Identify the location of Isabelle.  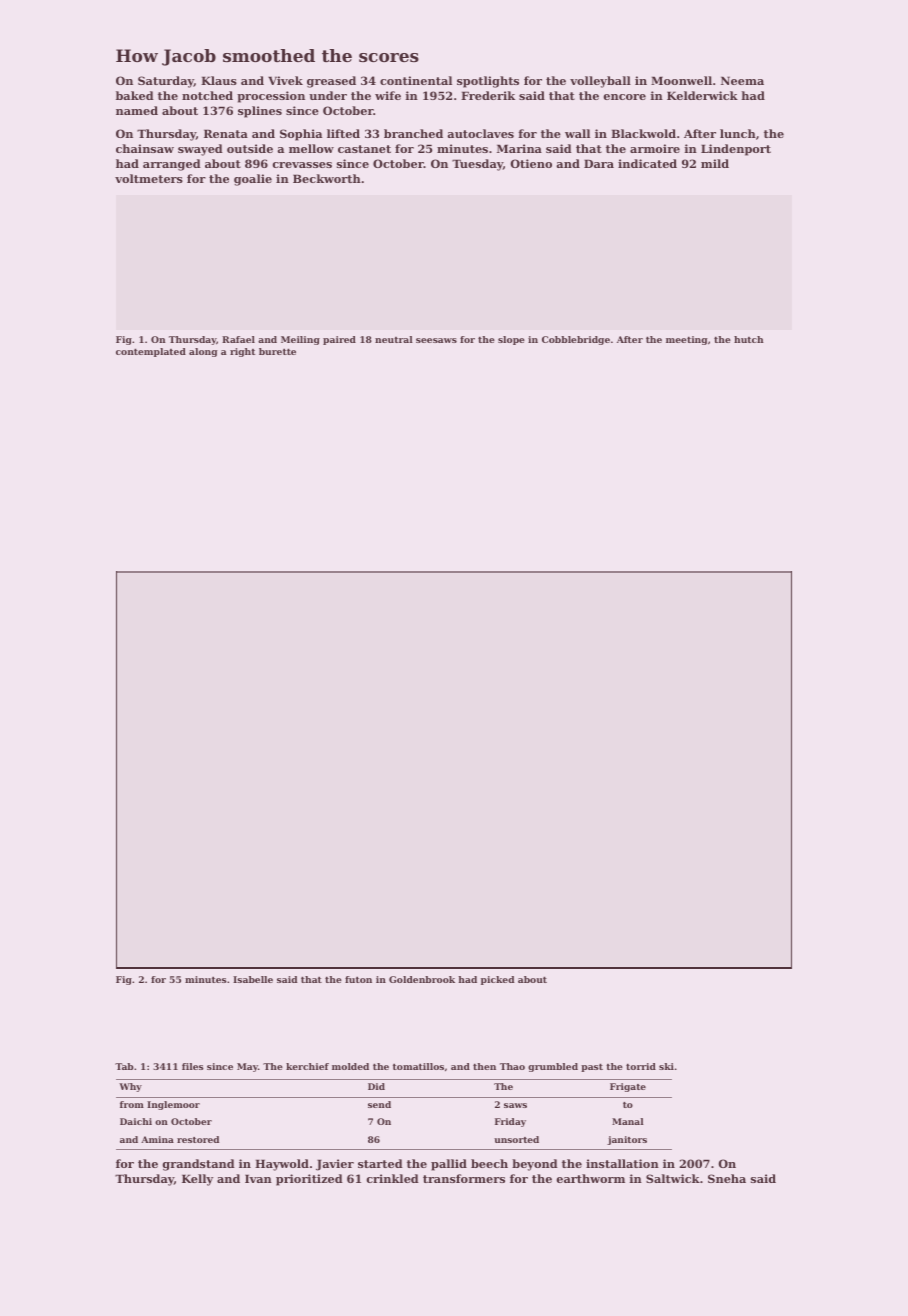
(253, 979).
